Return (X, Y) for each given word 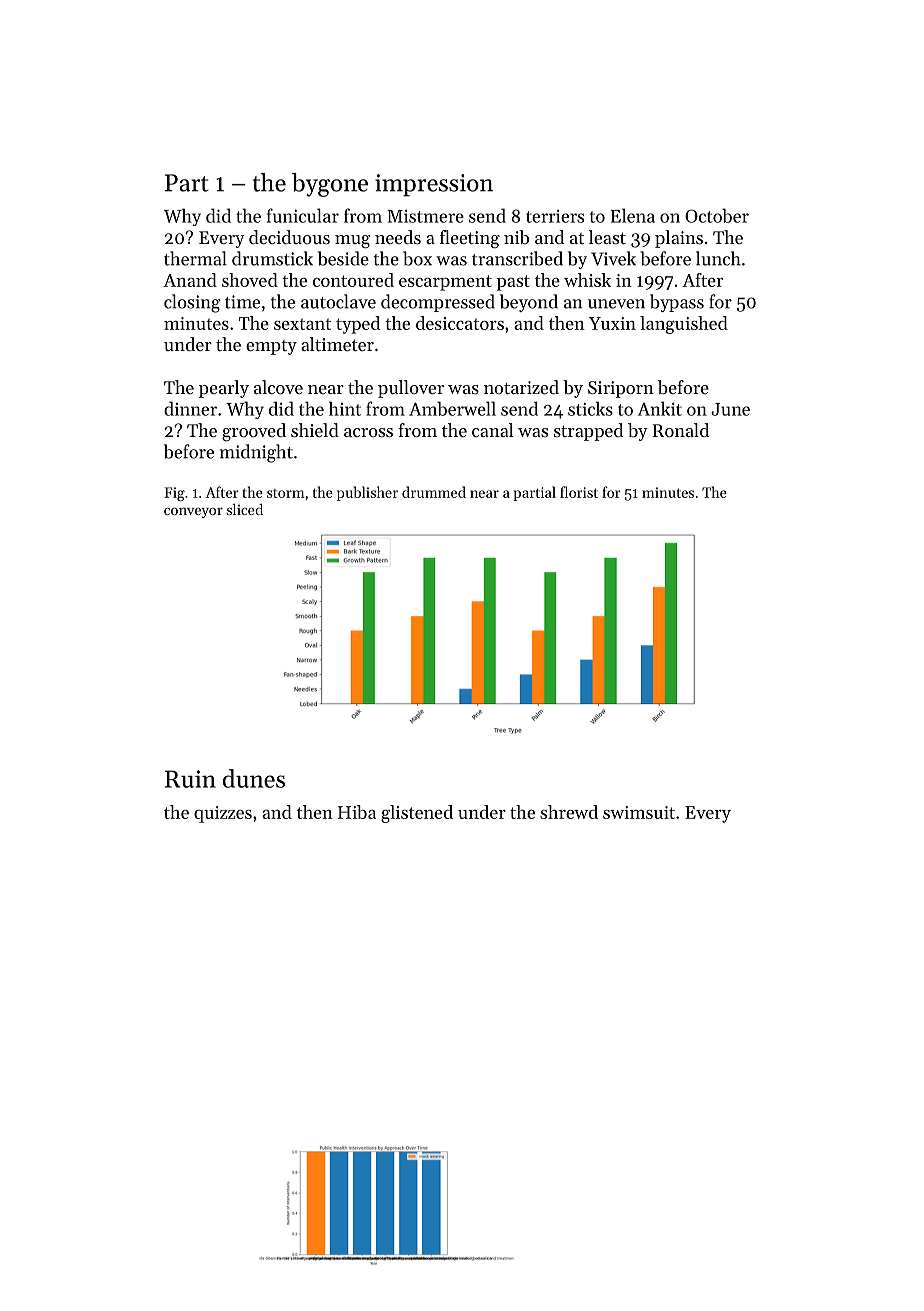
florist (579, 492)
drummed (434, 492)
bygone (330, 185)
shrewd (569, 812)
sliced (245, 509)
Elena (633, 215)
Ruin (190, 779)
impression (434, 185)
